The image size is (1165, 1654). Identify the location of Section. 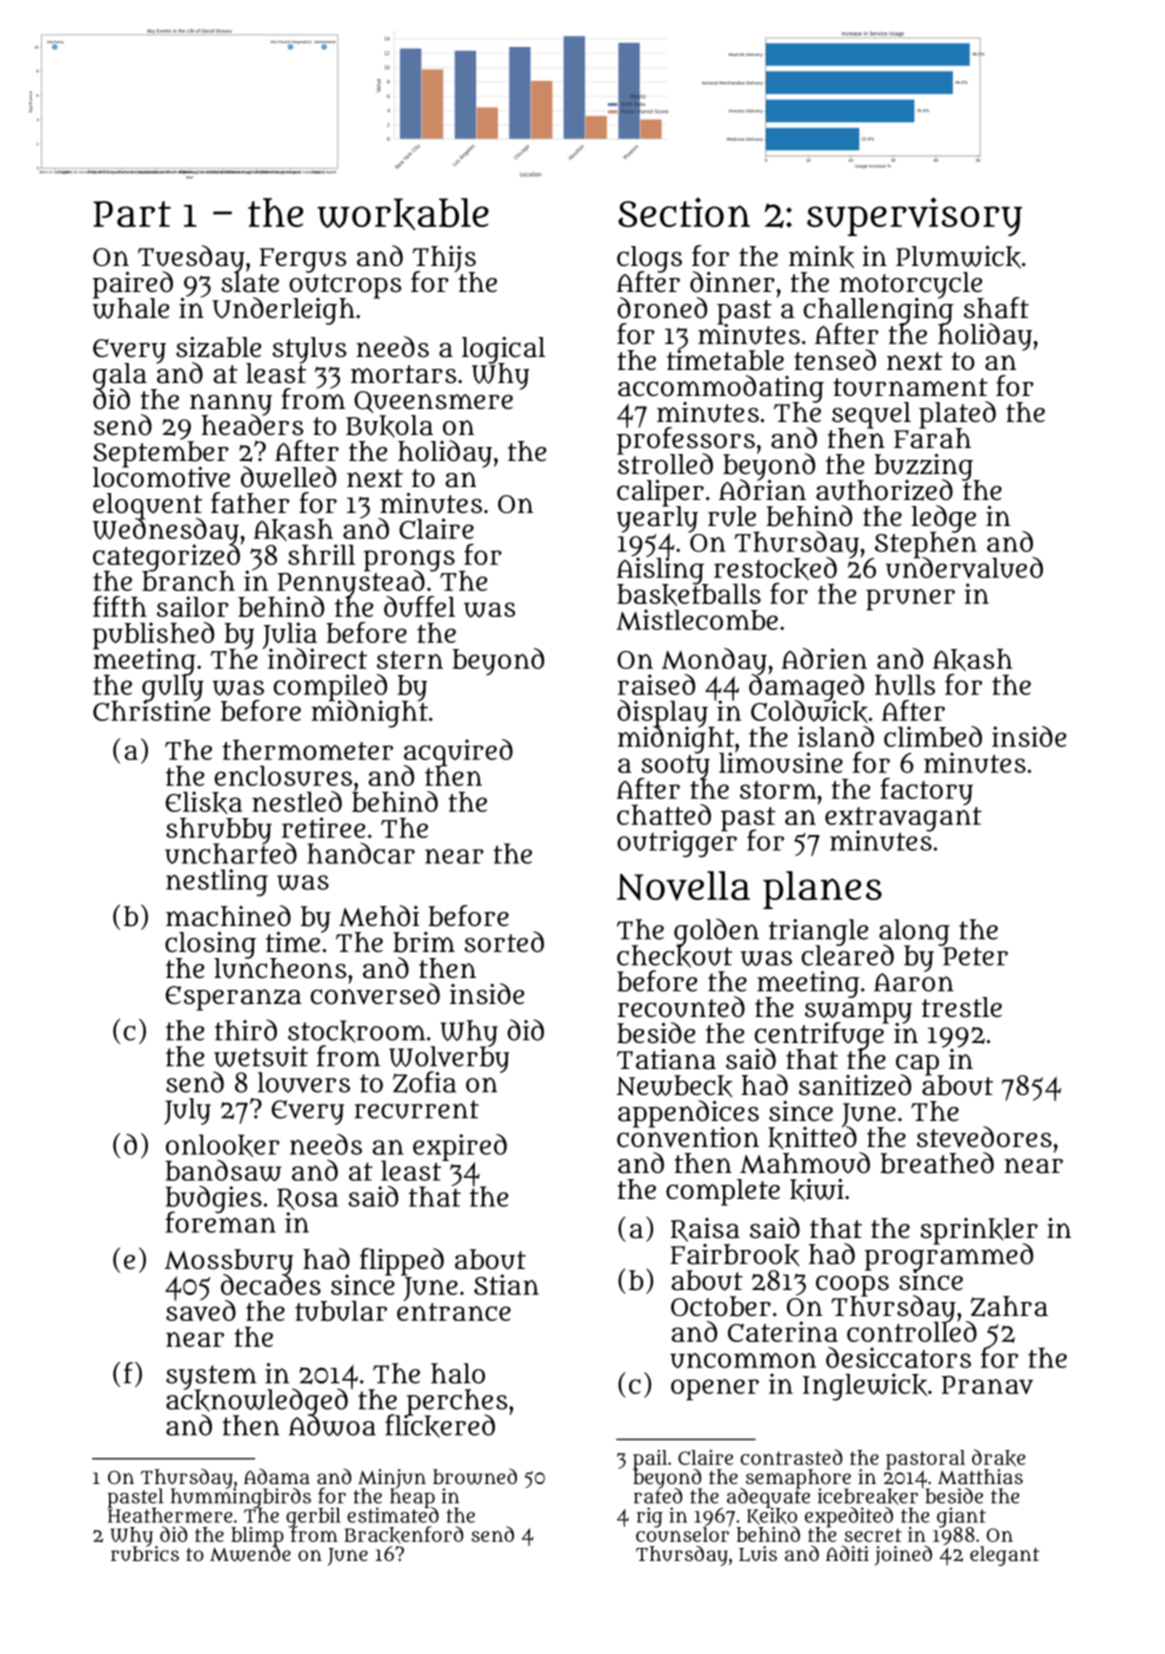
(684, 212).
